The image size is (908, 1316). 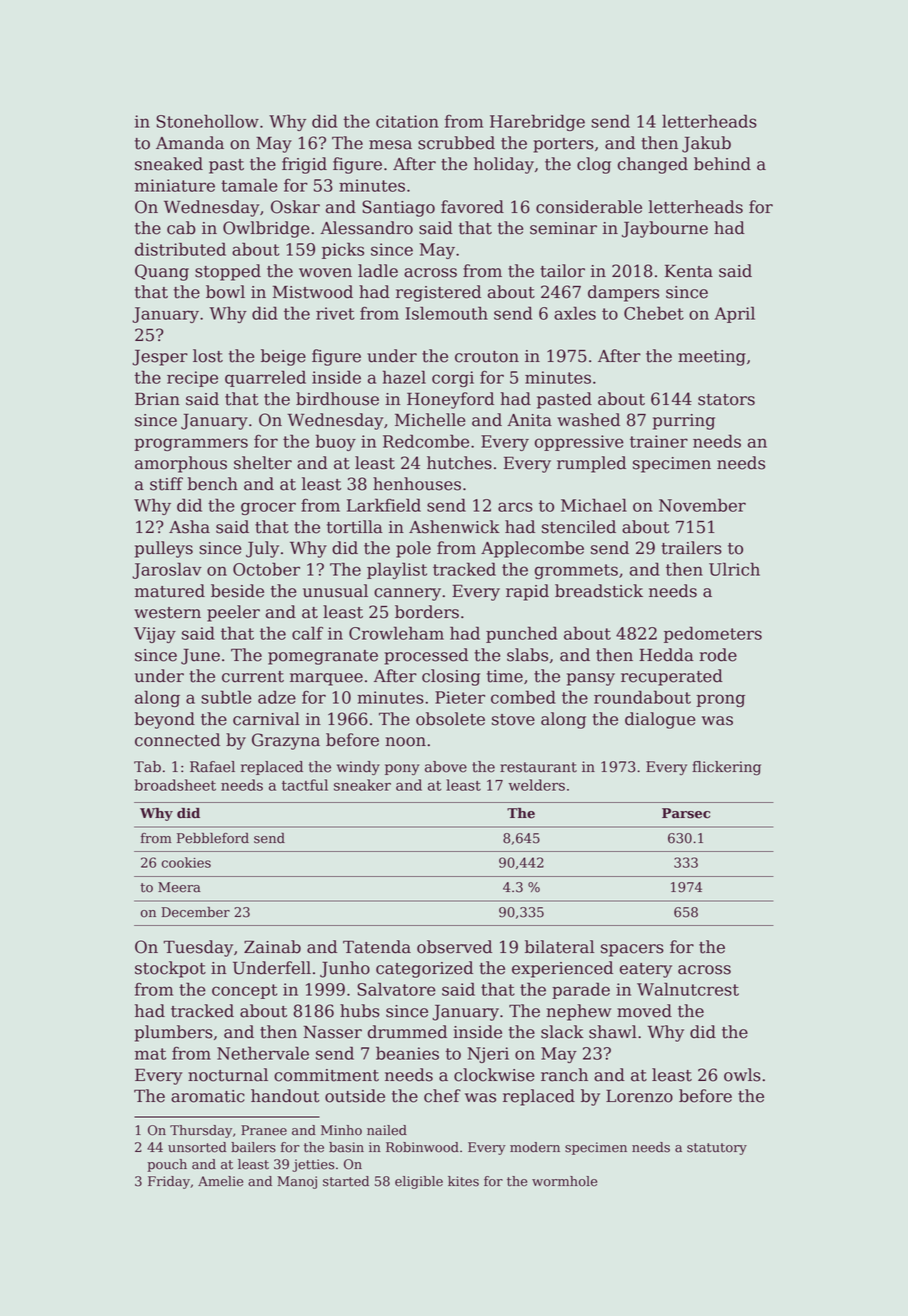 I want to click on breadstick, so click(x=599, y=591).
